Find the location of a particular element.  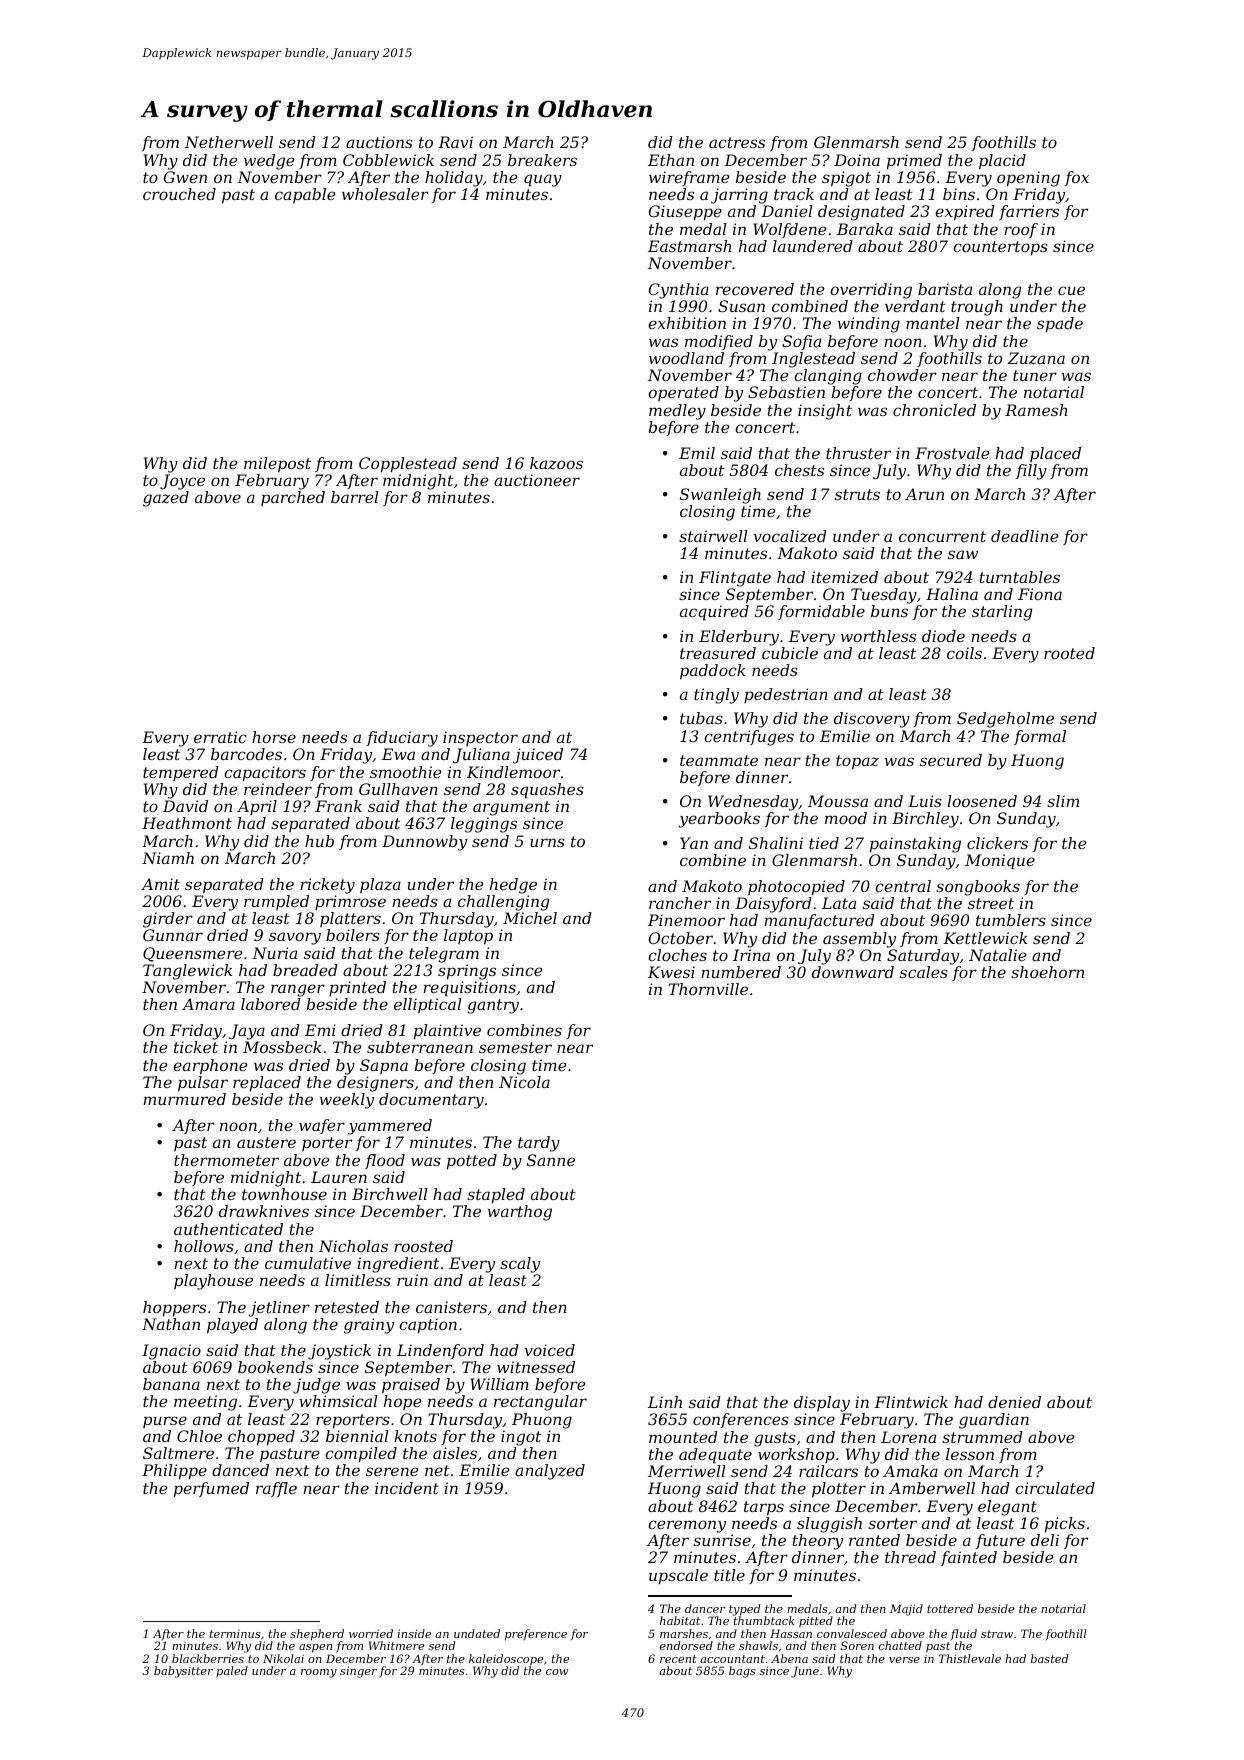

Ravi is located at coordinates (455, 142).
